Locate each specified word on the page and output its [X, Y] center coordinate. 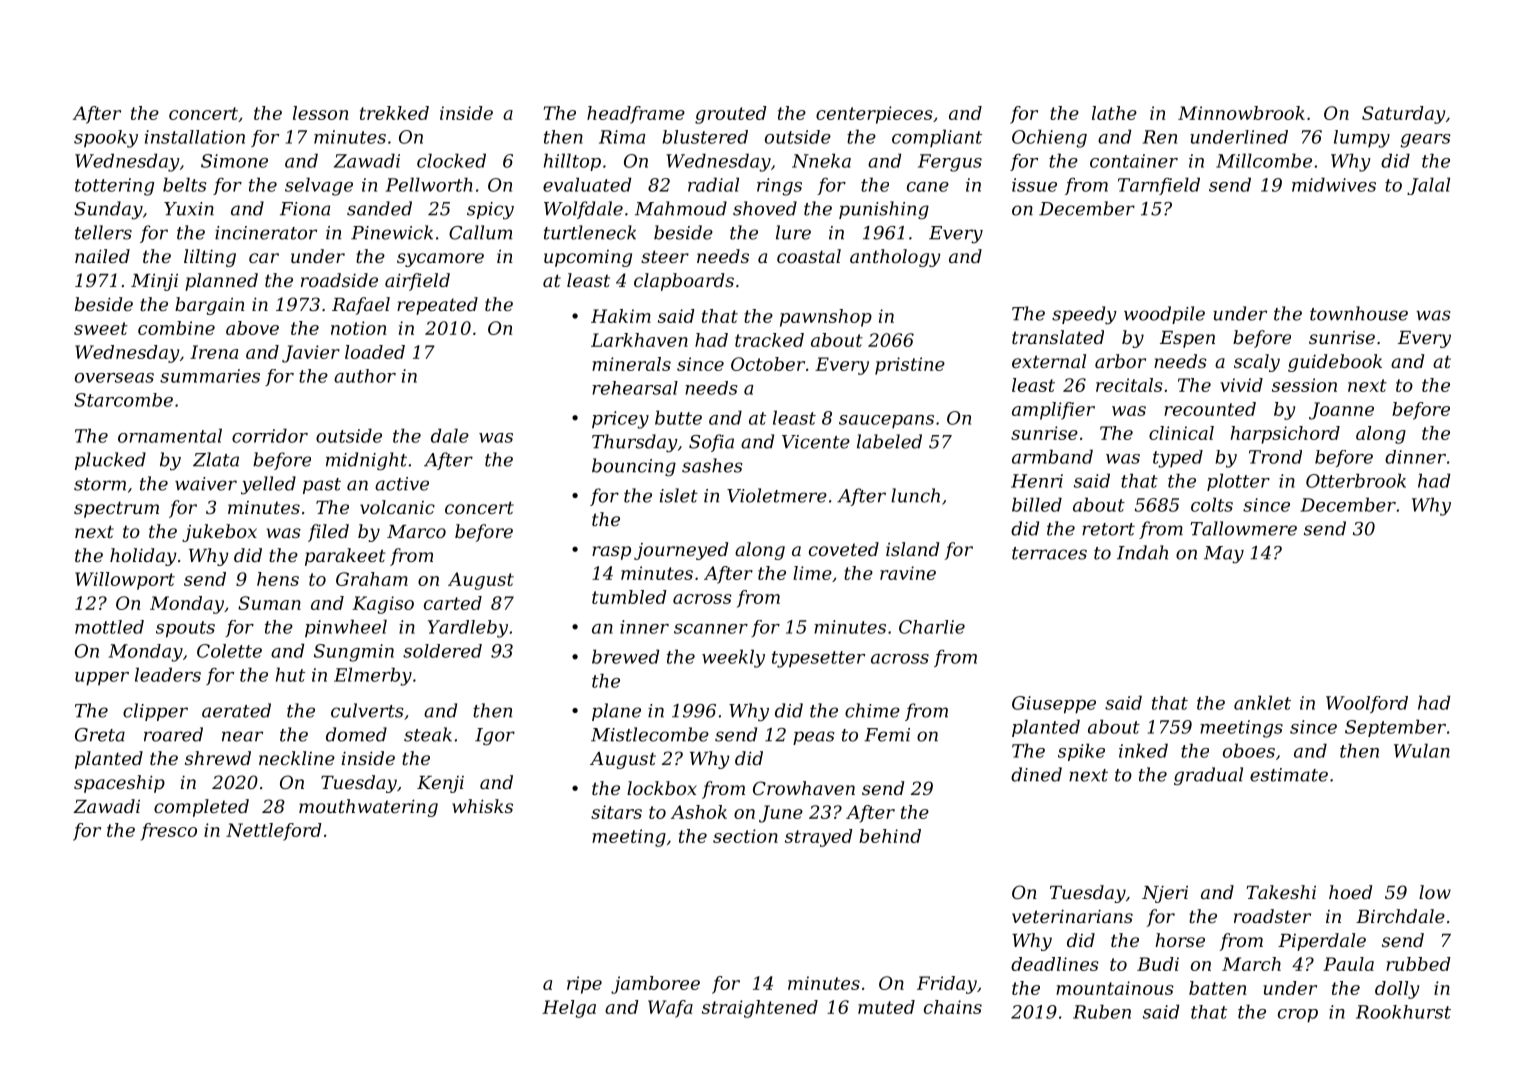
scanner [711, 629]
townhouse [1359, 313]
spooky [106, 139]
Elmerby [373, 676]
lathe [1114, 113]
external [1049, 361]
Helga [569, 1009]
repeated [437, 306]
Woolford [1367, 704]
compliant [937, 138]
